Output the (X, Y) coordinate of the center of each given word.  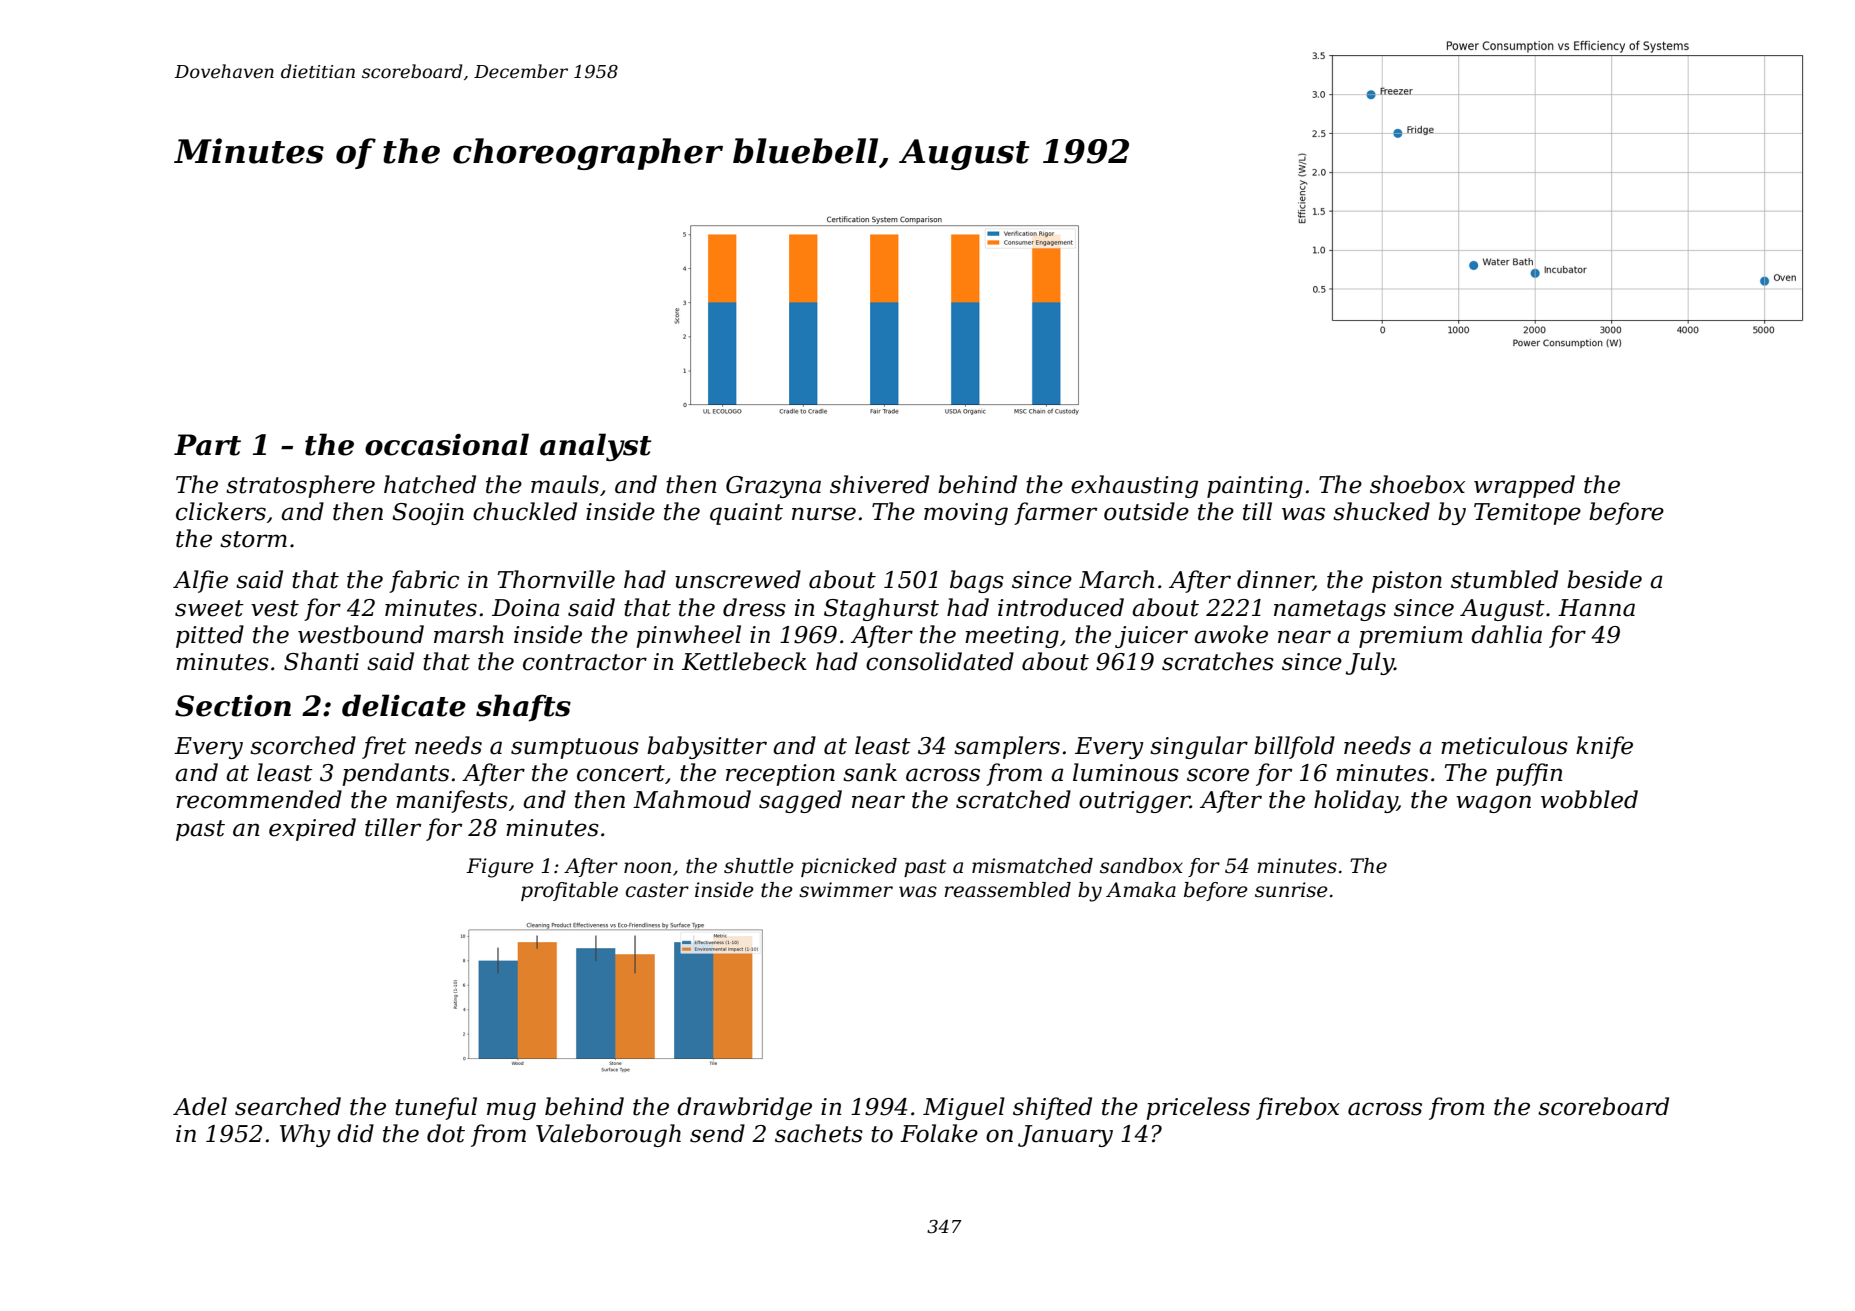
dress (754, 607)
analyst (595, 447)
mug (511, 1111)
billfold (1294, 747)
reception (780, 775)
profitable (569, 891)
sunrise (1291, 890)
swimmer (846, 890)
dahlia (1506, 634)
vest (275, 608)
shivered (879, 484)
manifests (452, 801)
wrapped (1524, 486)
